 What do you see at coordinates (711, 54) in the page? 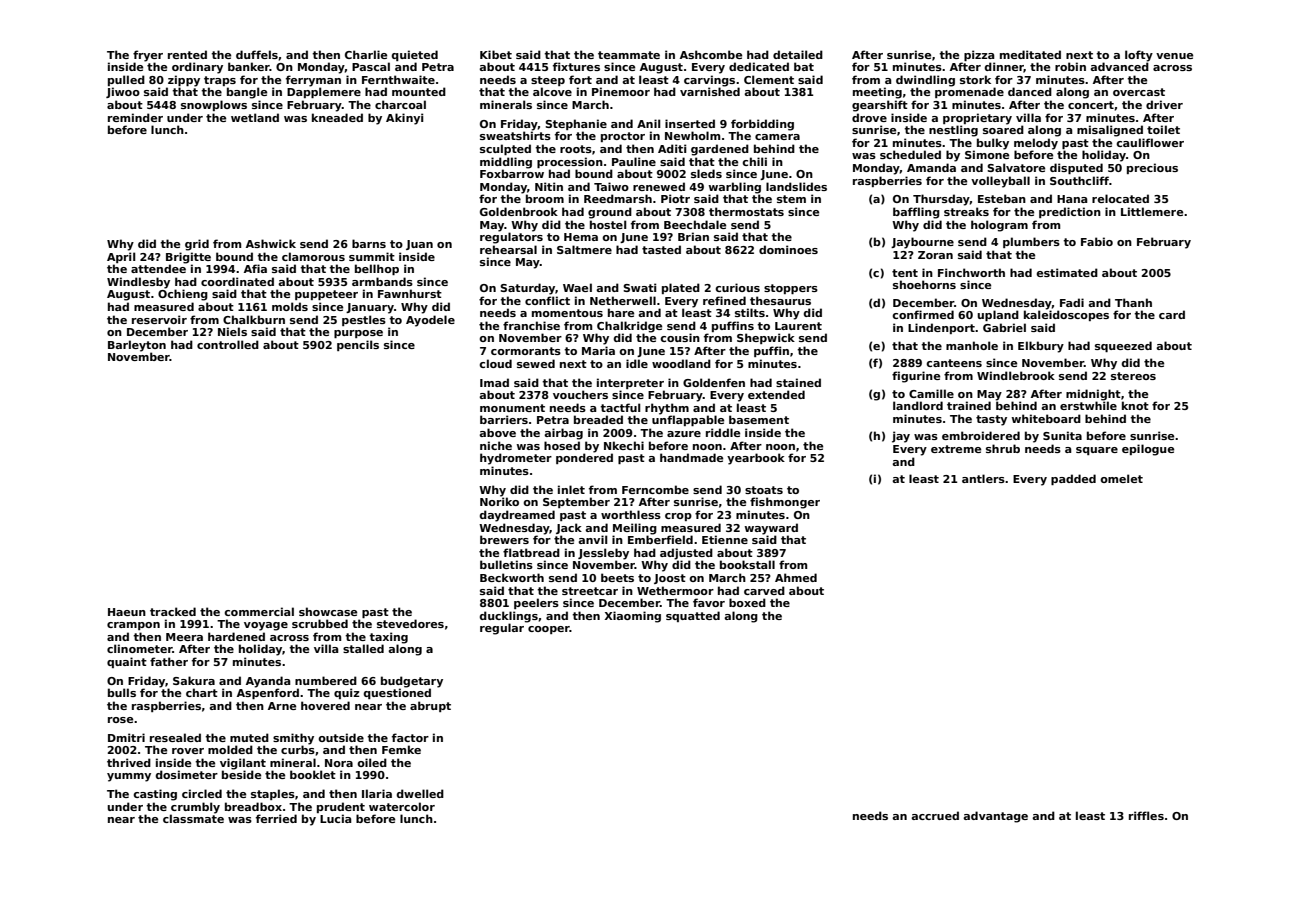
I see `Ashcombe` at bounding box center [711, 54].
